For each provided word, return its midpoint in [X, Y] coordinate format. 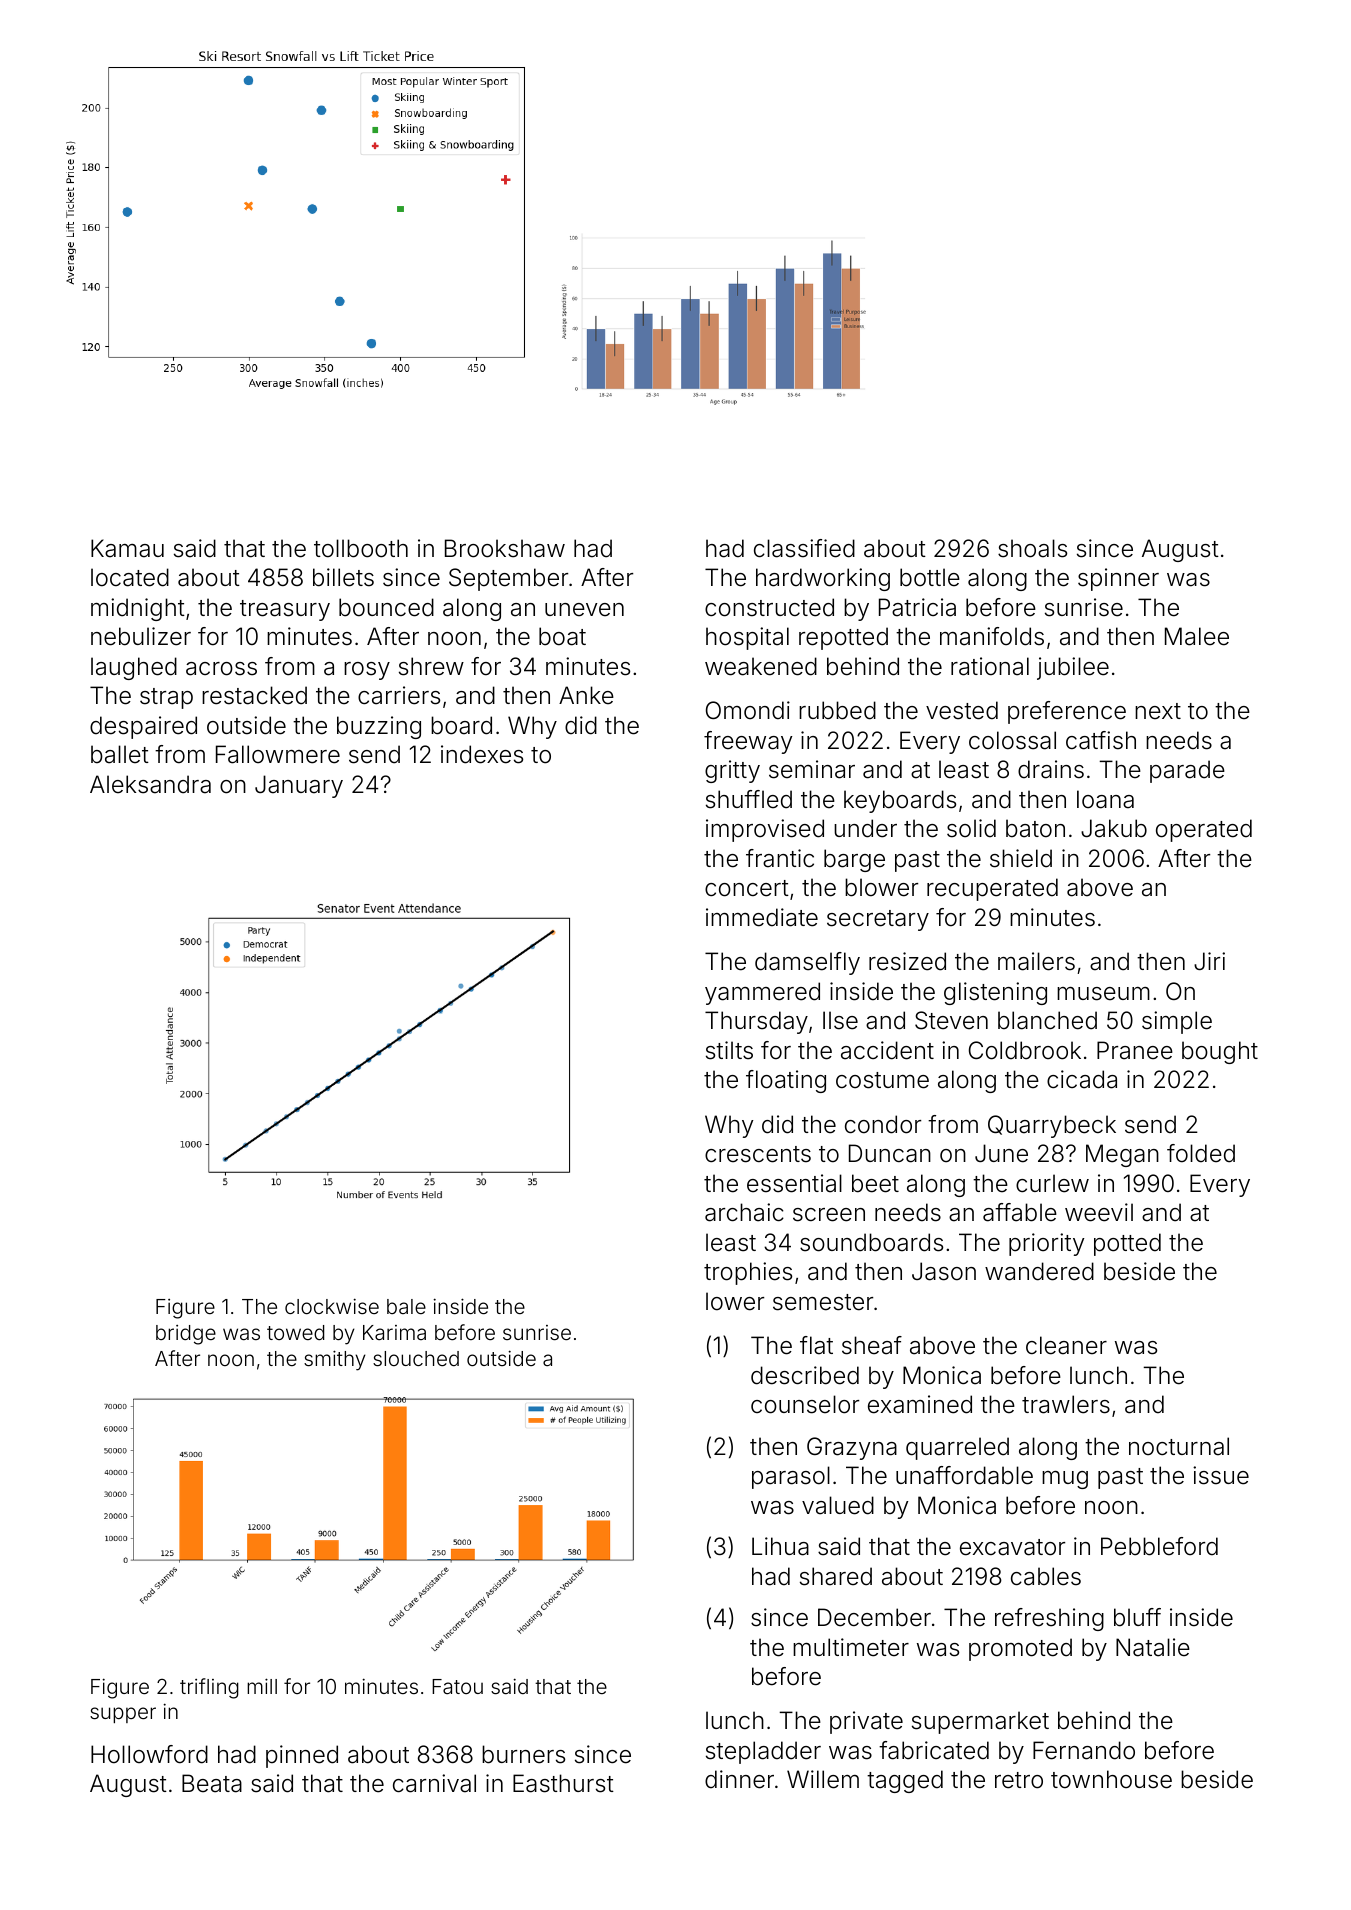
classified [804, 548]
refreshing [1049, 1619]
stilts [729, 1050]
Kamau [127, 548]
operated [1204, 830]
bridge [186, 1335]
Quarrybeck [1052, 1126]
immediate [762, 917]
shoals [1032, 548]
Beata [212, 1783]
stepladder [763, 1752]
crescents [758, 1154]
